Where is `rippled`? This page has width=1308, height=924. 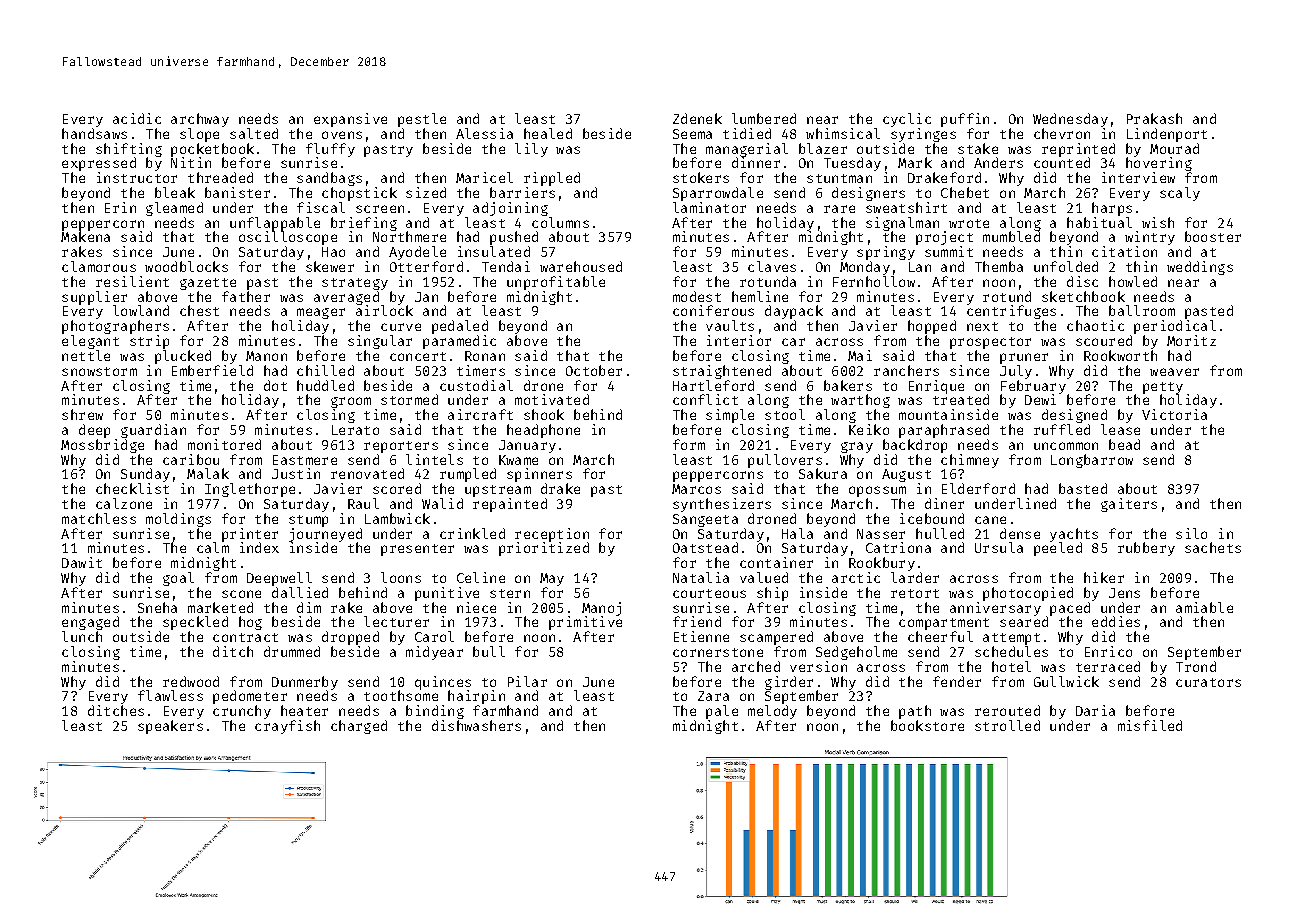
rippled is located at coordinates (552, 179).
